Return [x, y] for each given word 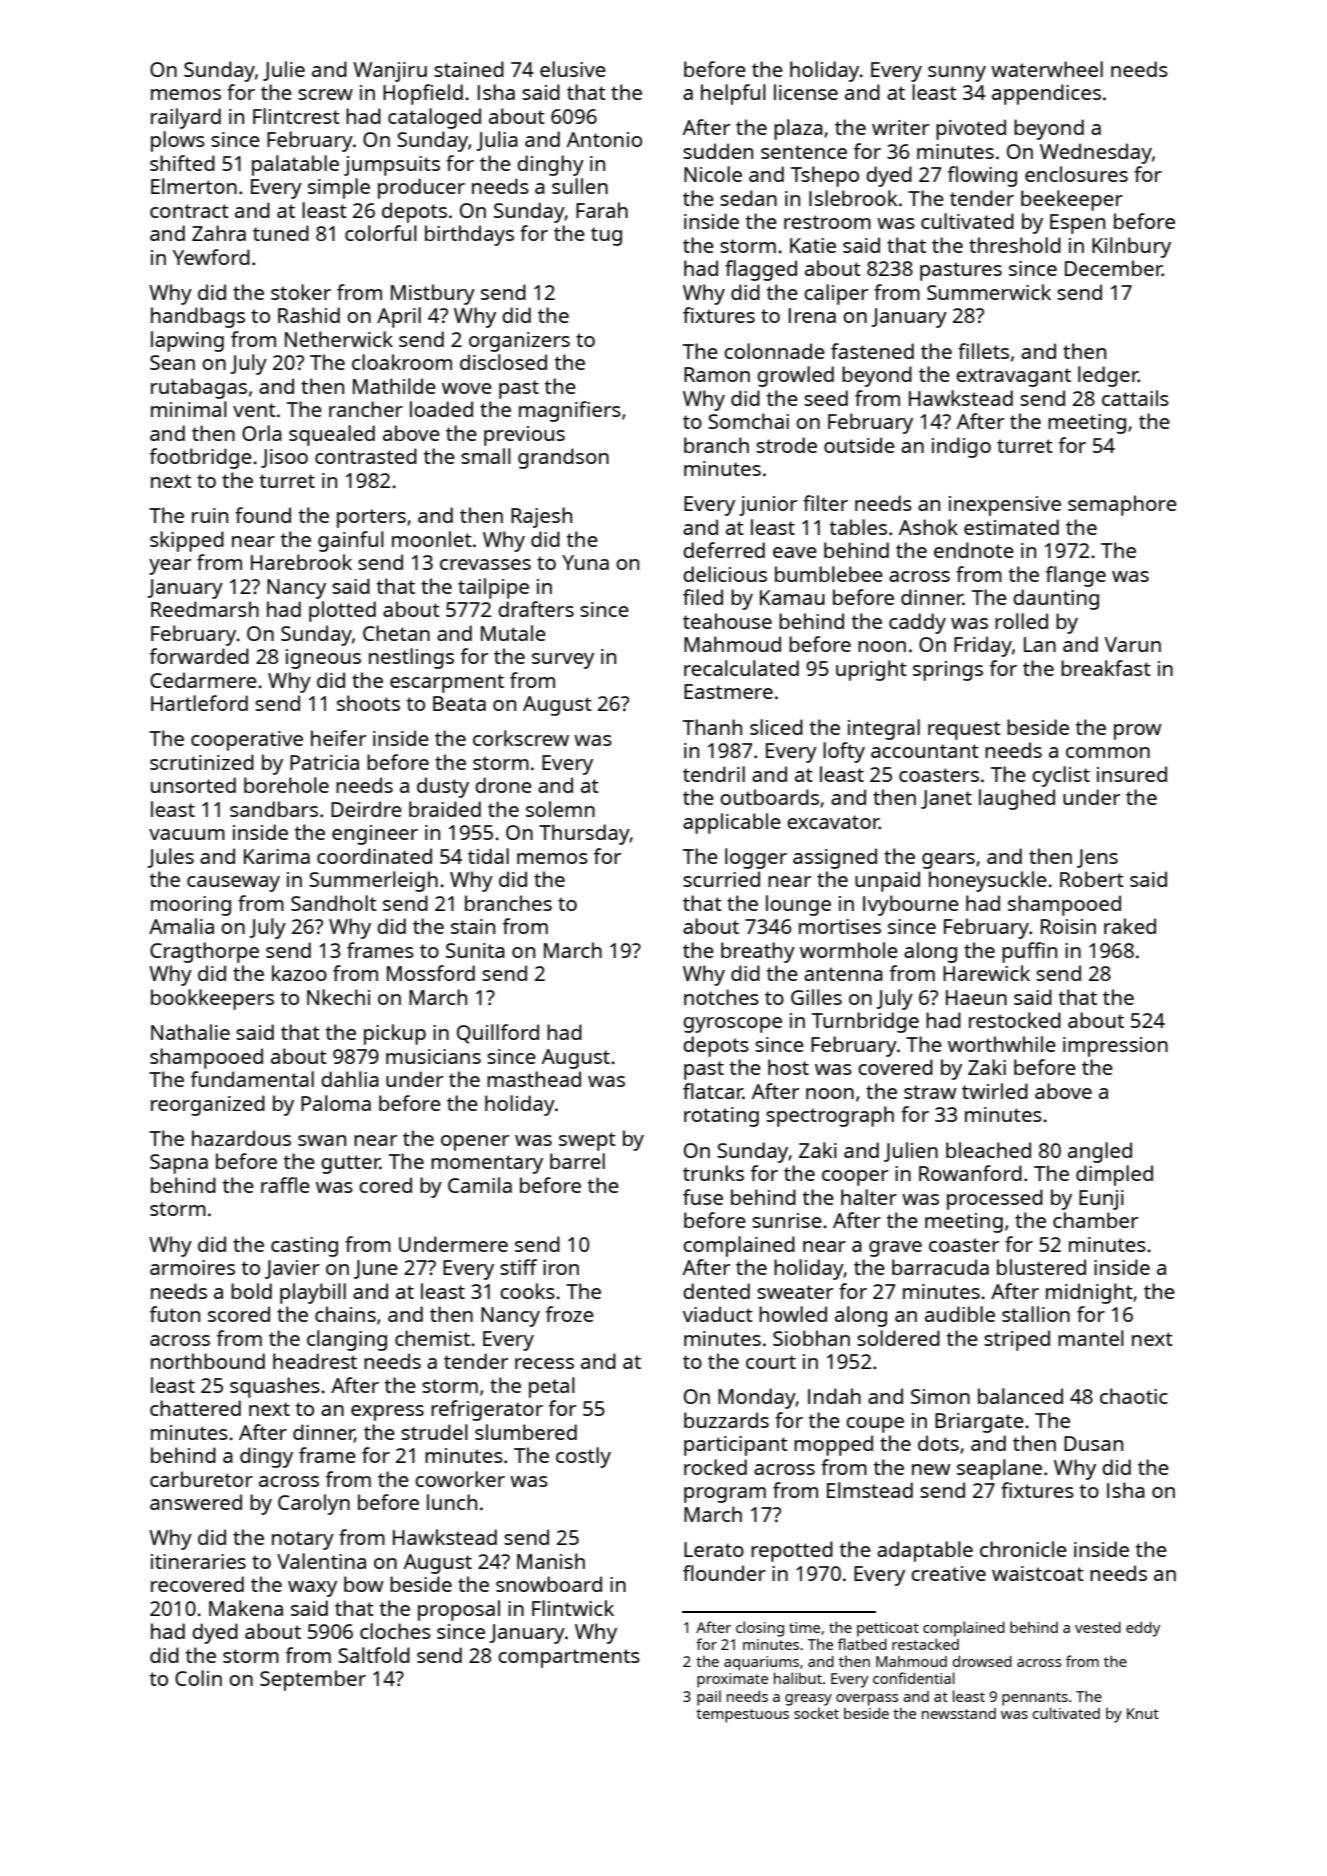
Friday [983, 646]
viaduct [718, 1314]
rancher [366, 409]
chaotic [1134, 1396]
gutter [350, 1164]
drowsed [982, 1661]
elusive [573, 69]
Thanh [712, 727]
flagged [761, 270]
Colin [198, 1678]
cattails [1135, 398]
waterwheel [1047, 69]
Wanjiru [390, 72]
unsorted [193, 785]
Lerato [714, 1549]
